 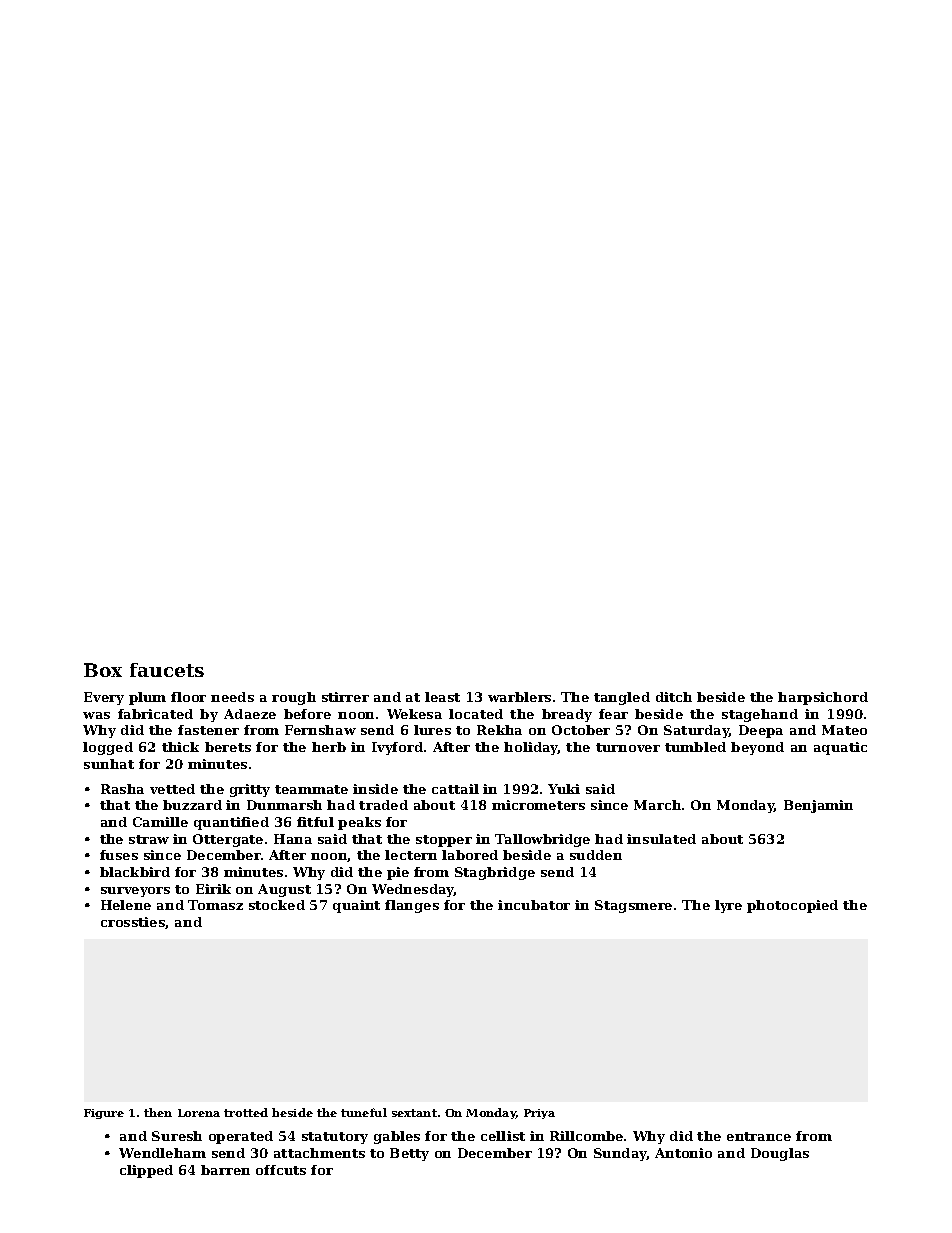 What do you see at coordinates (103, 670) in the page?
I see `Box` at bounding box center [103, 670].
